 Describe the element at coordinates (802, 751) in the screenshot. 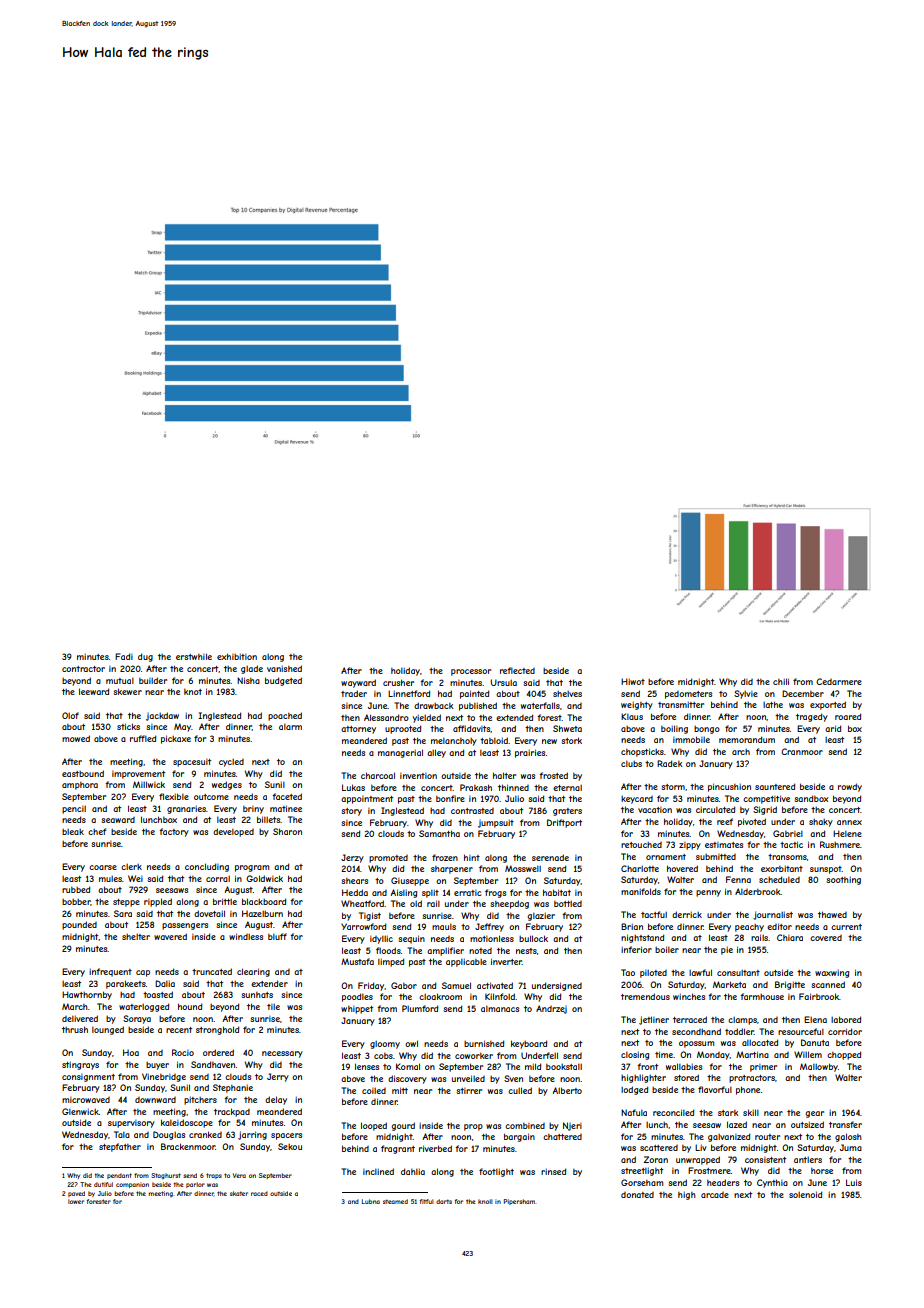

I see `Cranmoor` at that location.
